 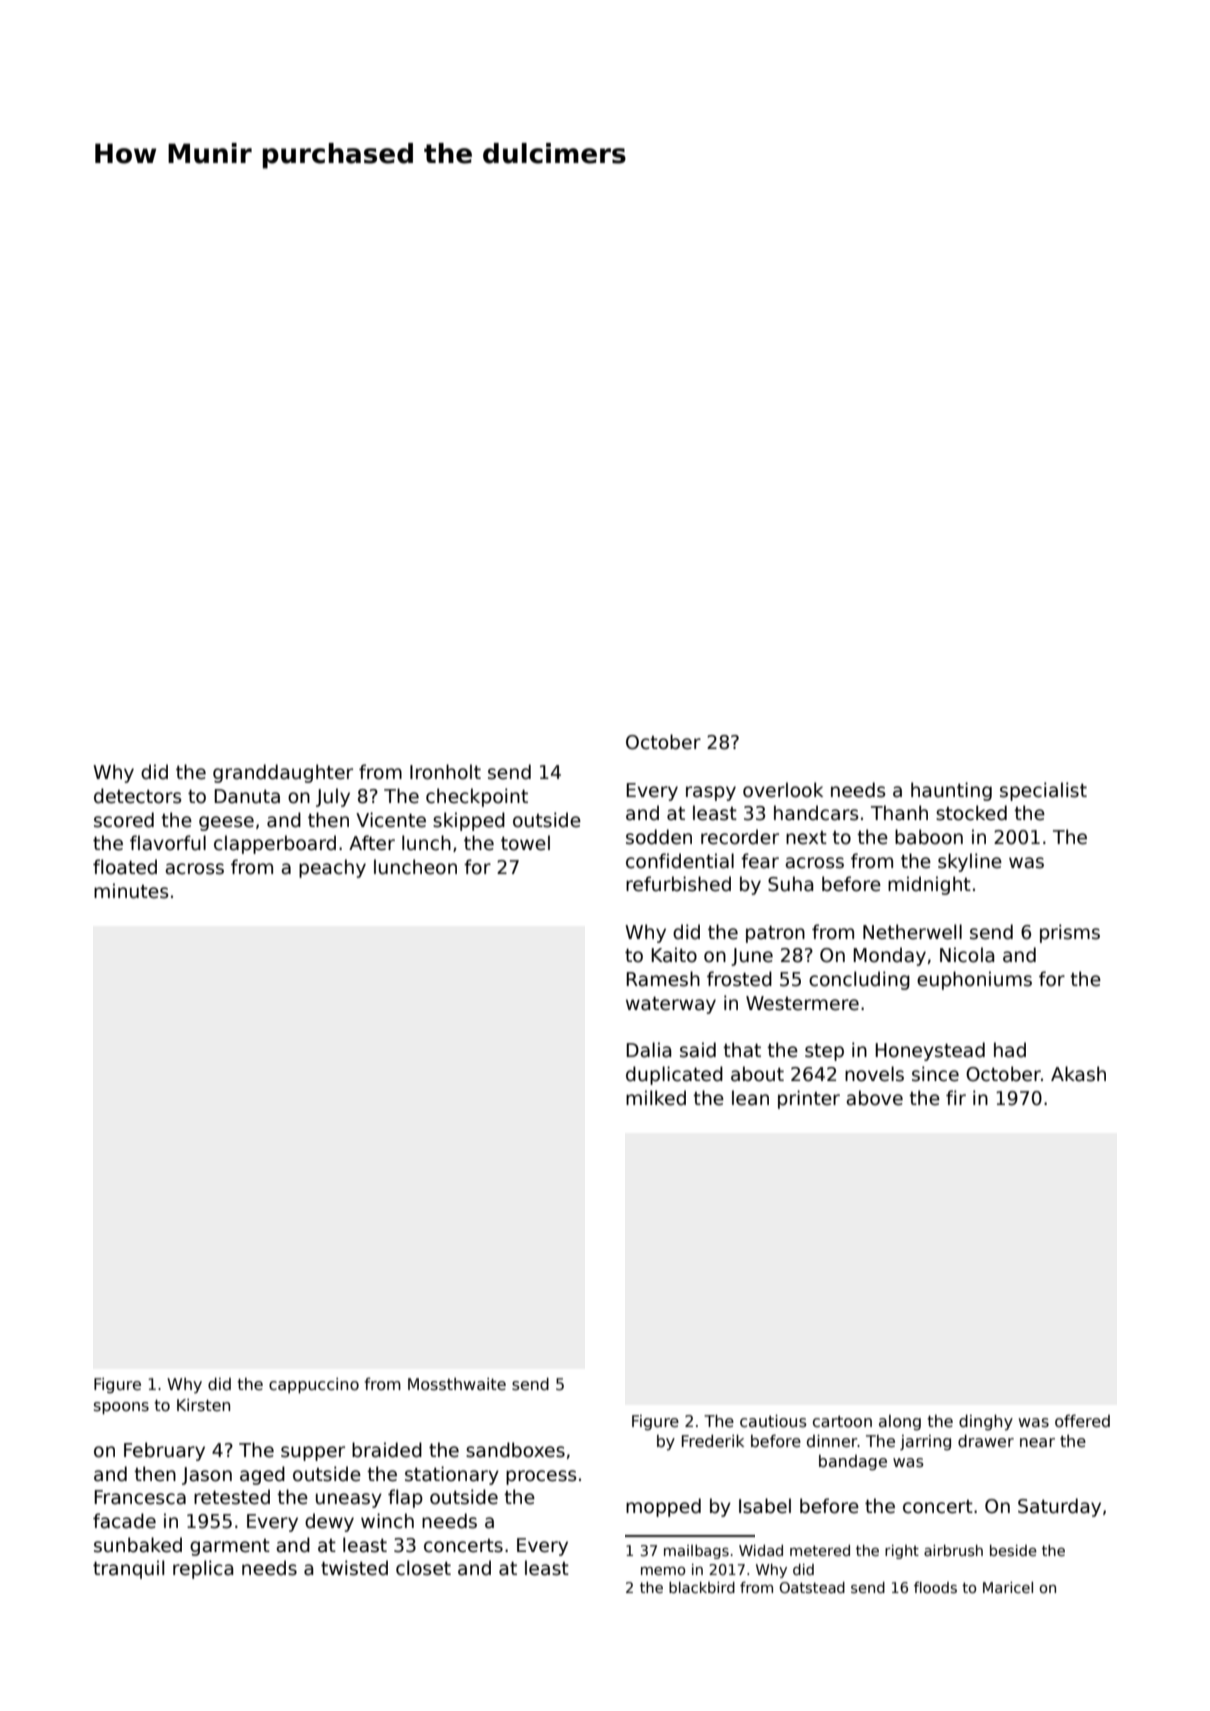 What do you see at coordinates (314, 1386) in the screenshot?
I see `cappuccino` at bounding box center [314, 1386].
